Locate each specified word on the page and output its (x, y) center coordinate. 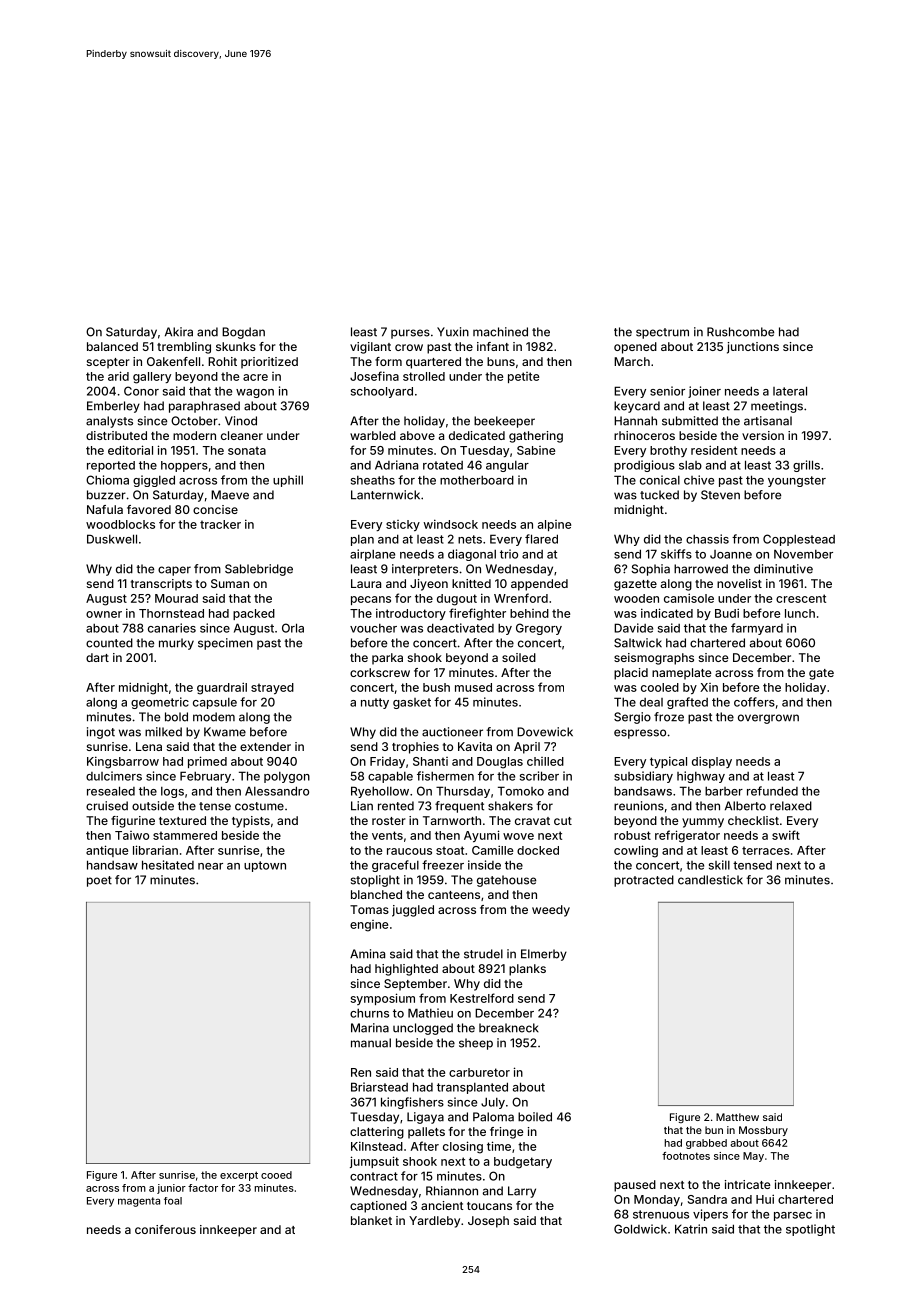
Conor (141, 391)
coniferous (165, 1229)
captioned (378, 1207)
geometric (160, 703)
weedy (551, 911)
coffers (754, 702)
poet (99, 881)
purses (410, 334)
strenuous (661, 1214)
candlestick (710, 880)
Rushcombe (740, 332)
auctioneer (452, 732)
